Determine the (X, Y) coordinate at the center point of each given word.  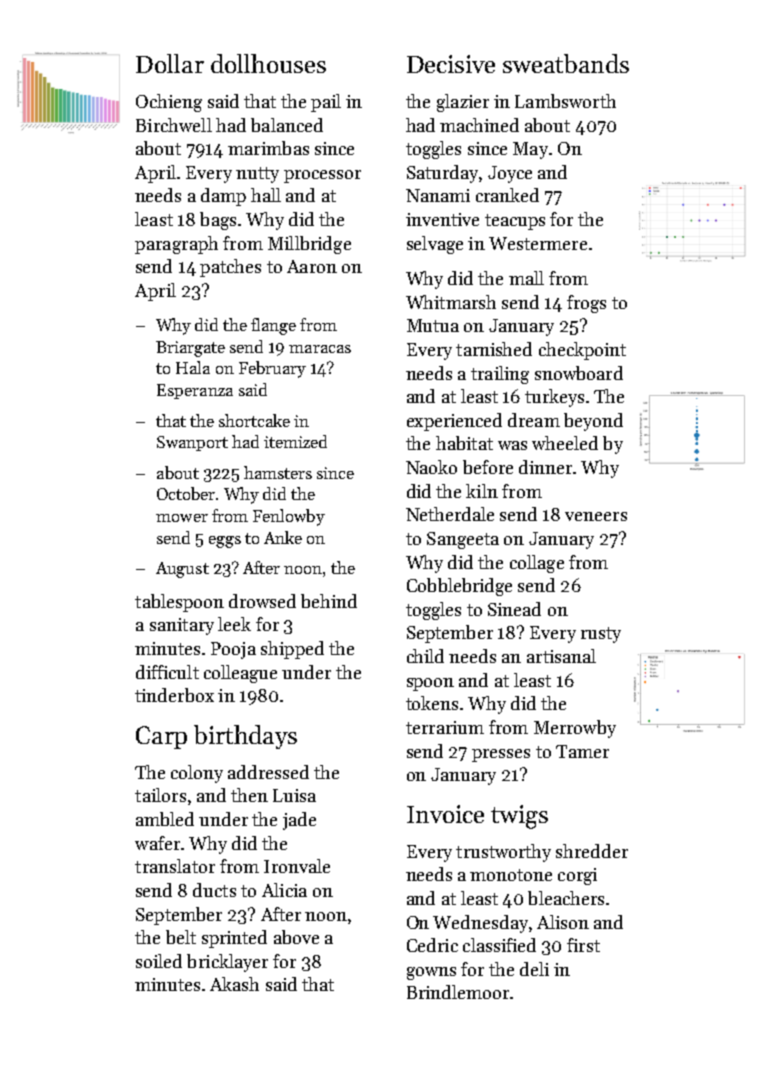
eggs (225, 542)
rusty (601, 635)
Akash (234, 984)
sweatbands (566, 63)
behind (329, 601)
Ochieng (169, 103)
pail (326, 103)
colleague (240, 674)
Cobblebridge (459, 587)
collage (537, 564)
